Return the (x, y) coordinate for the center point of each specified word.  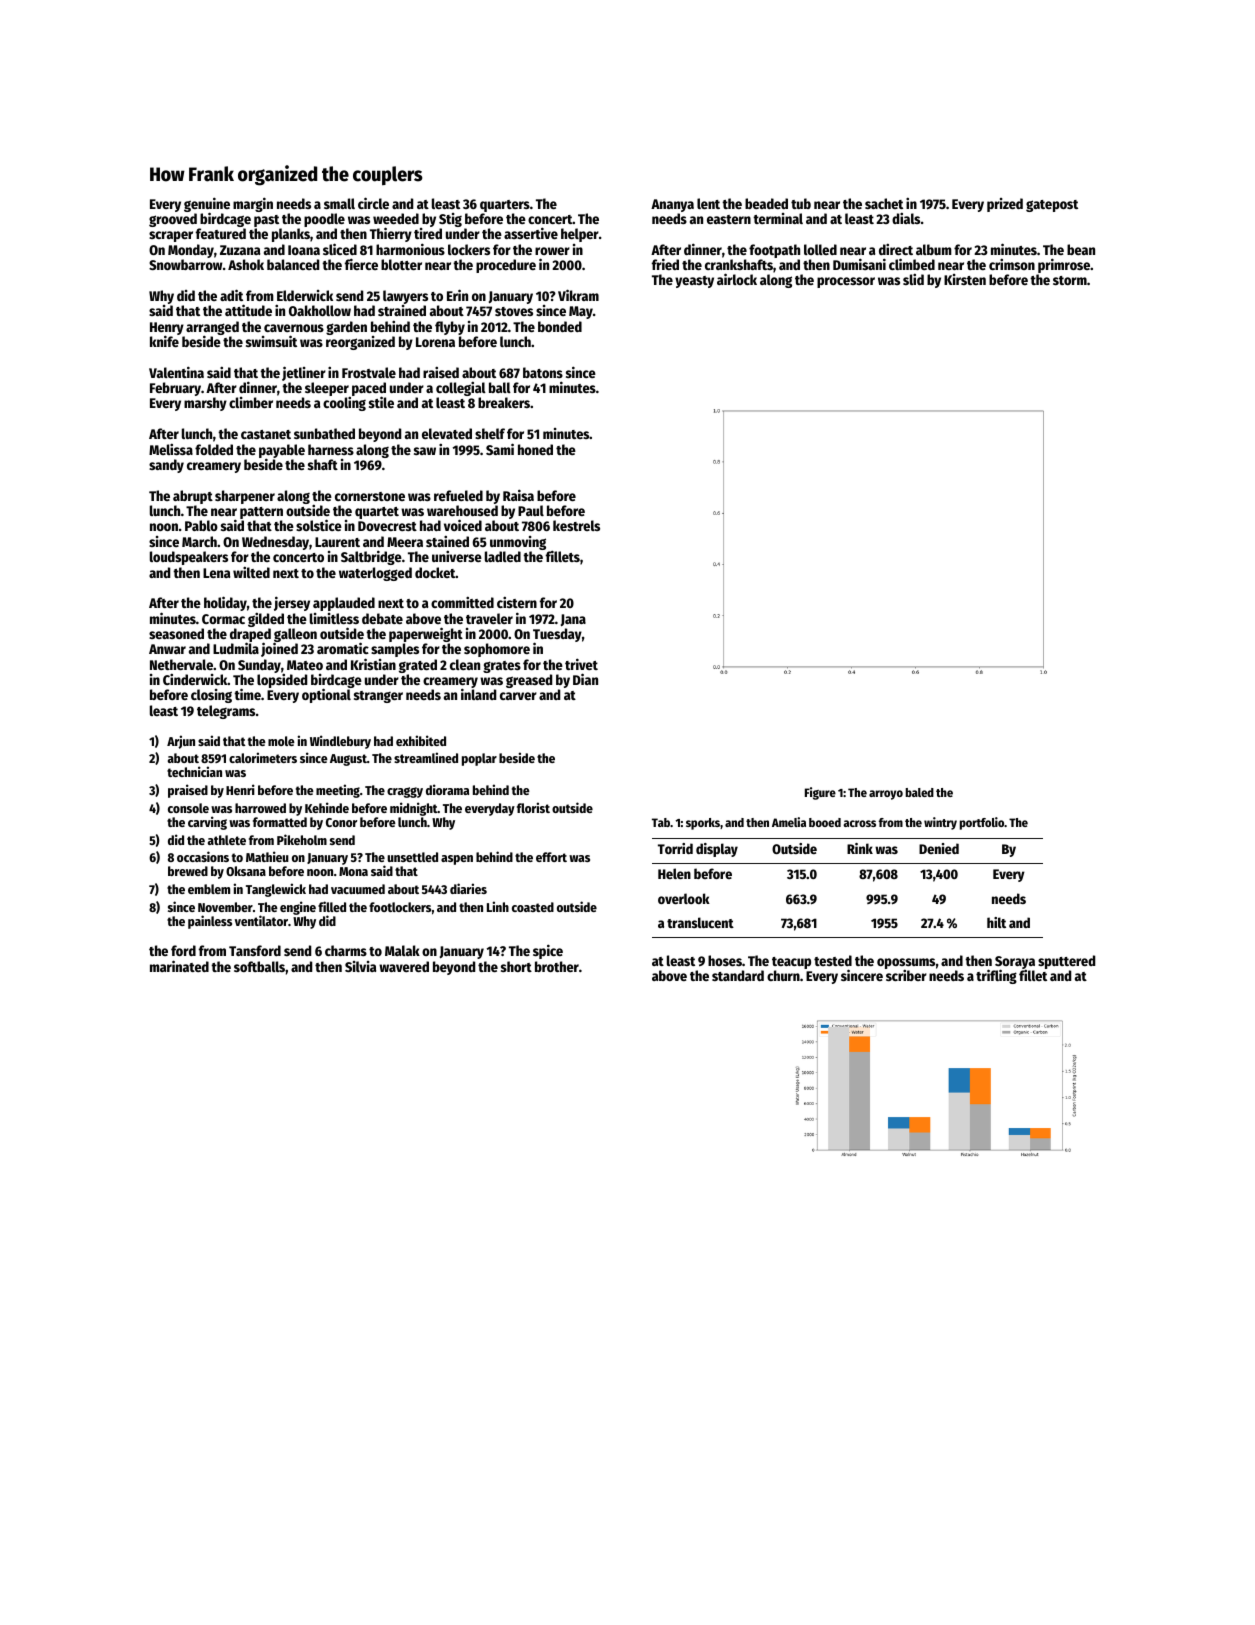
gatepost (1052, 206)
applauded (344, 604)
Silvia (360, 966)
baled (920, 792)
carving (207, 823)
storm (1070, 280)
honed (535, 449)
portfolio (982, 823)
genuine (207, 205)
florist (533, 807)
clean (465, 664)
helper (580, 235)
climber (251, 402)
